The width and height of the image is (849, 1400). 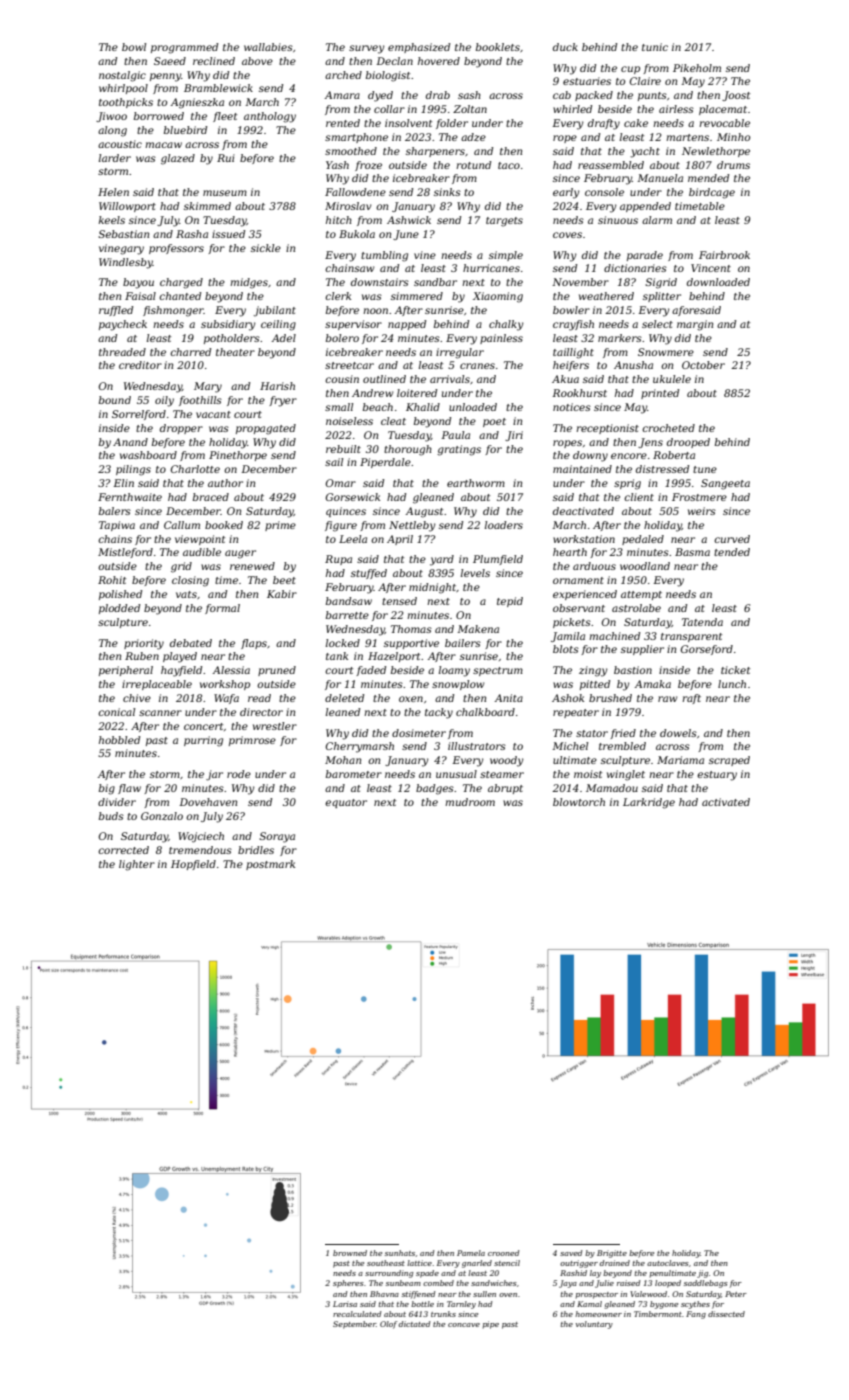 I want to click on reassembled, so click(x=611, y=165).
